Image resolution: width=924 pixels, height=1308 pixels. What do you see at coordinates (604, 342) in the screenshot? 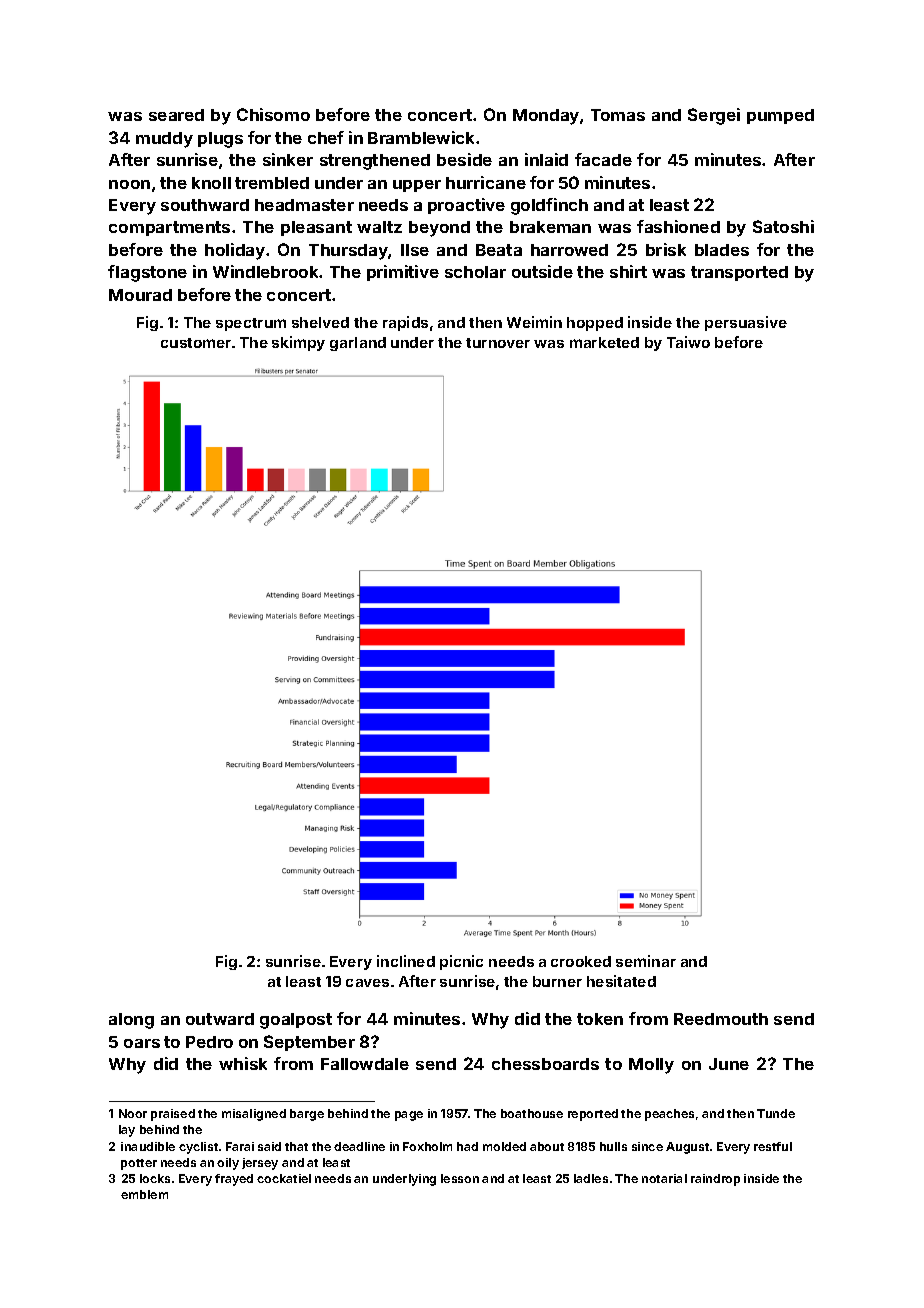
I see `marketed` at bounding box center [604, 342].
